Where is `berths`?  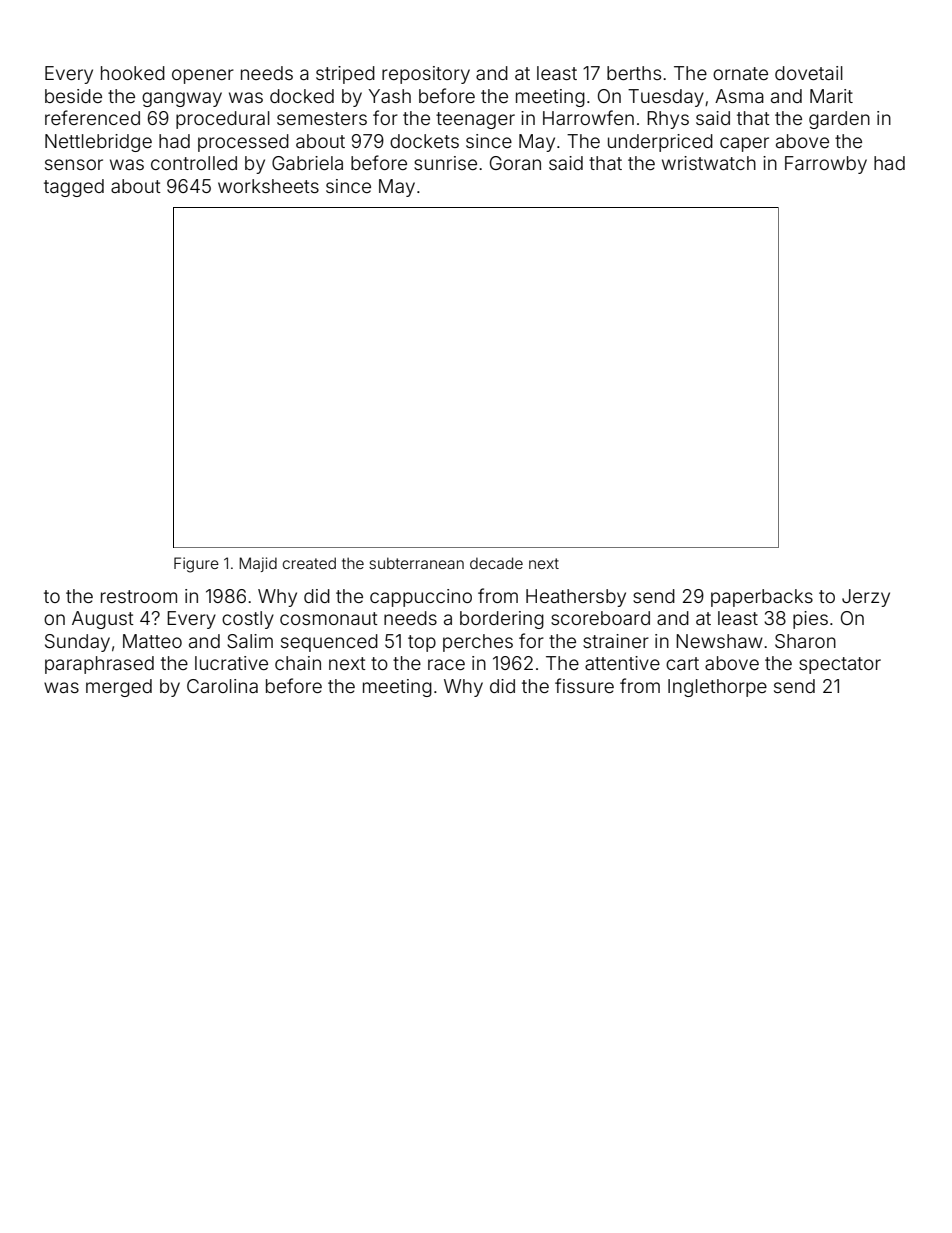
berths is located at coordinates (634, 73).
